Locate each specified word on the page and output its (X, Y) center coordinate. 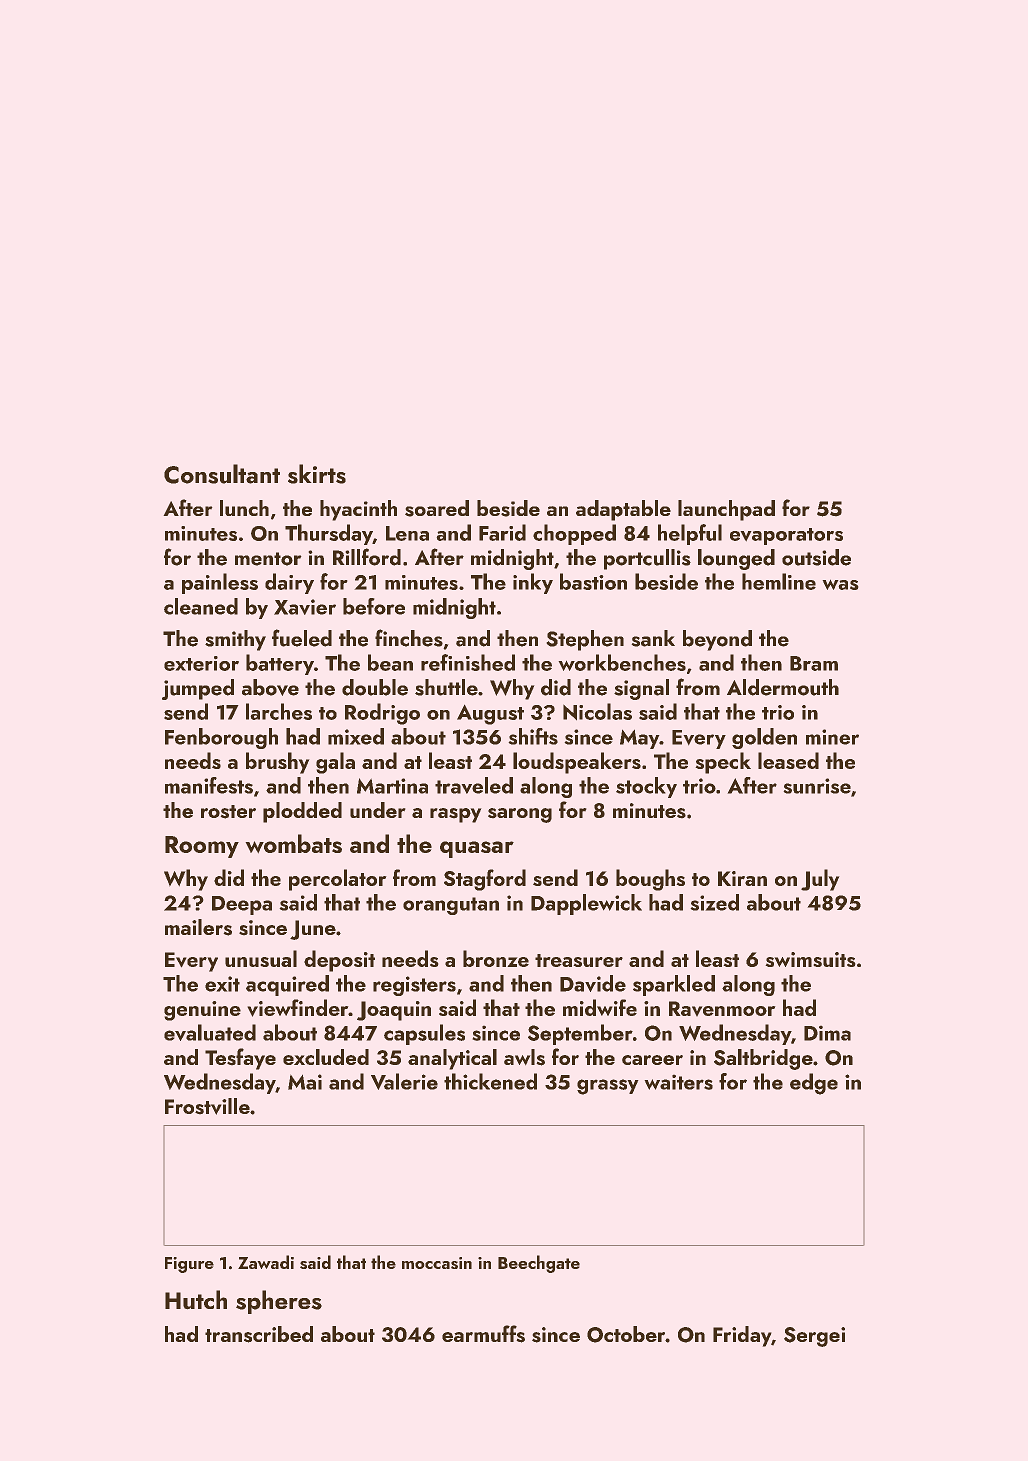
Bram (814, 663)
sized (714, 902)
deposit (339, 961)
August (490, 714)
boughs (650, 880)
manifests (209, 785)
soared (437, 508)
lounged (736, 559)
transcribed (259, 1334)
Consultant (222, 474)
